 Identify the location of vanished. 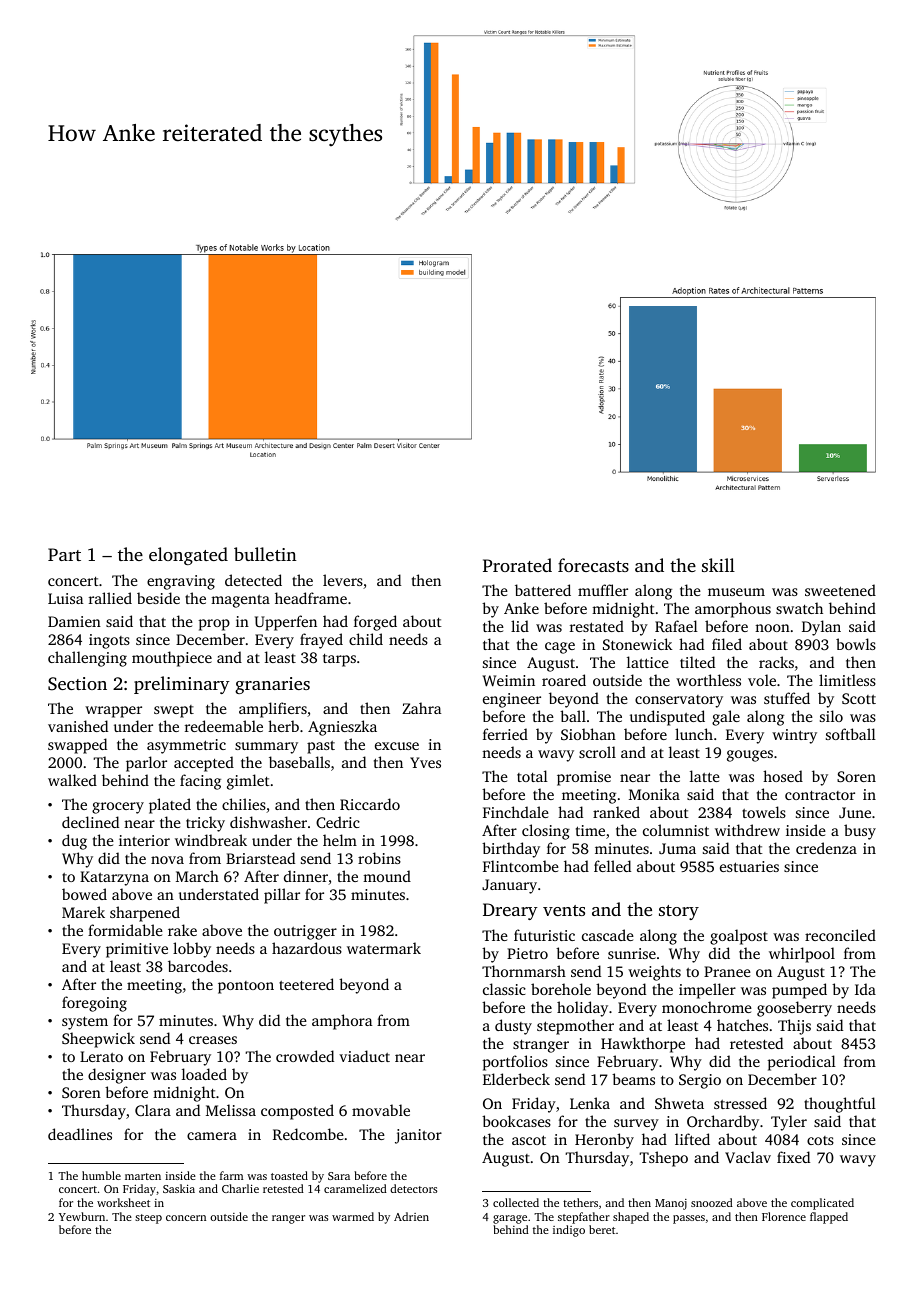
(78, 726).
